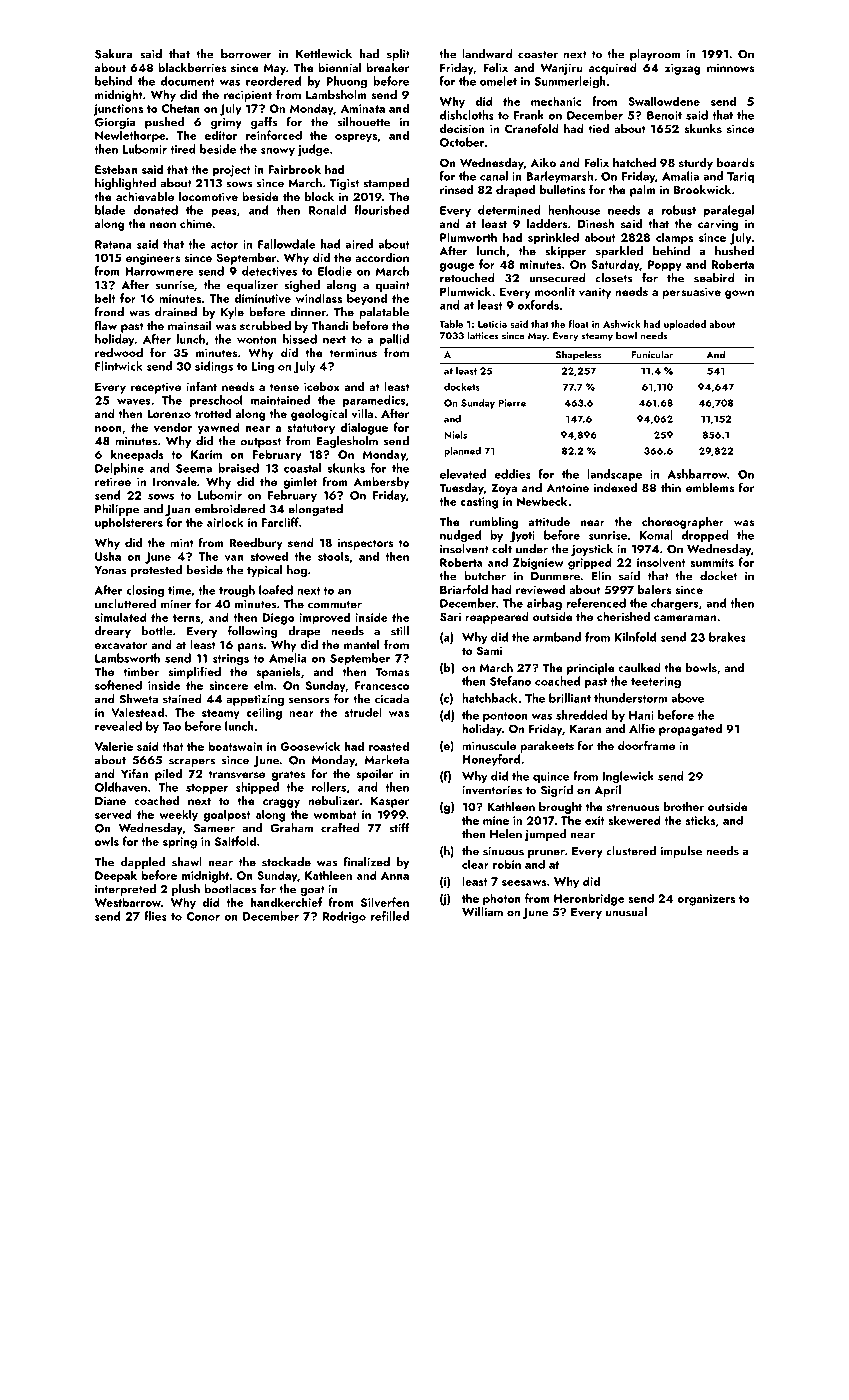 This document has width=849, height=1400. What do you see at coordinates (589, 899) in the document?
I see `Heronbridge` at bounding box center [589, 899].
